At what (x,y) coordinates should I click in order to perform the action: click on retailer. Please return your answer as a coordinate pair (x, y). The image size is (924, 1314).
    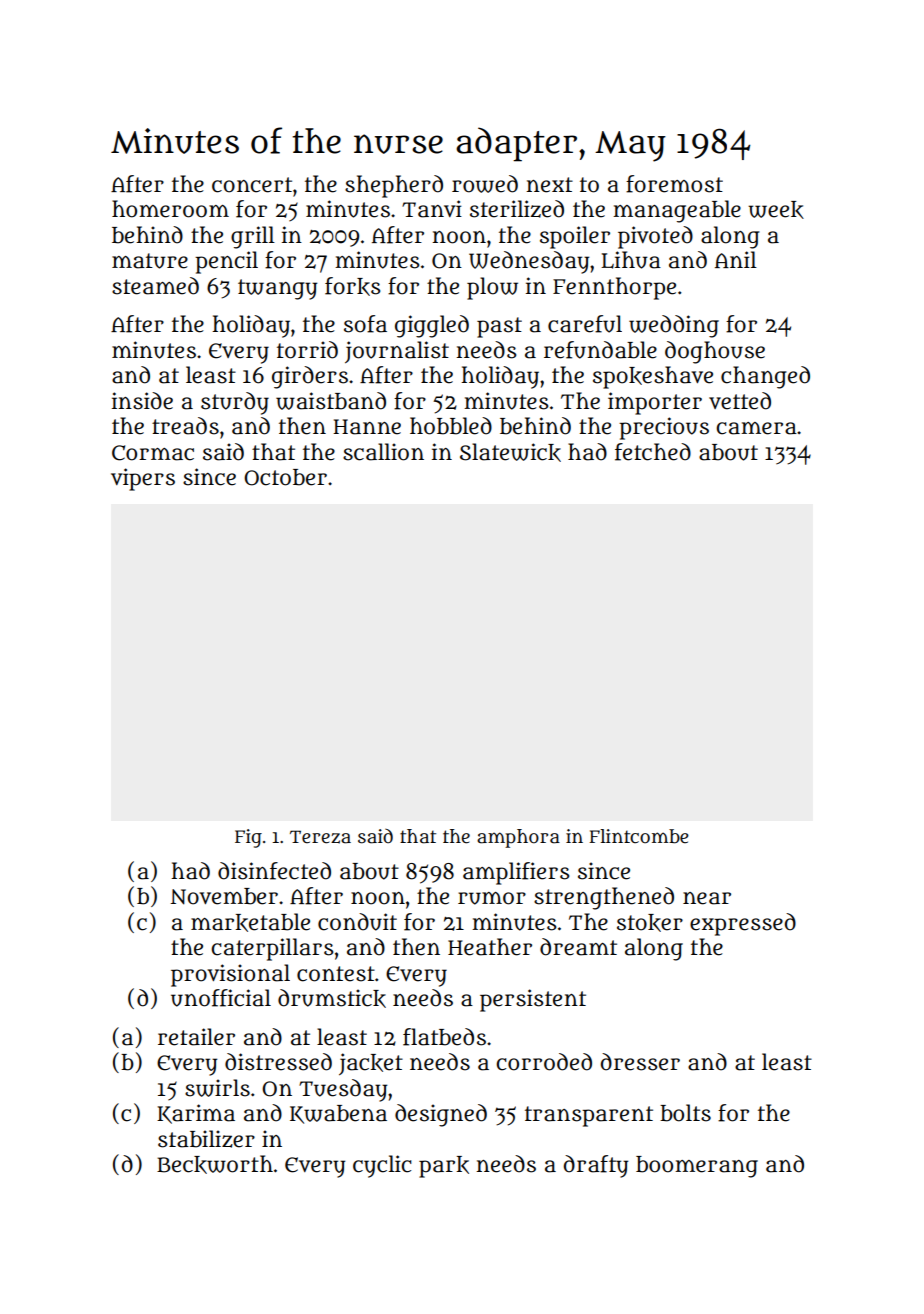
    Looking at the image, I should click on (196, 1037).
